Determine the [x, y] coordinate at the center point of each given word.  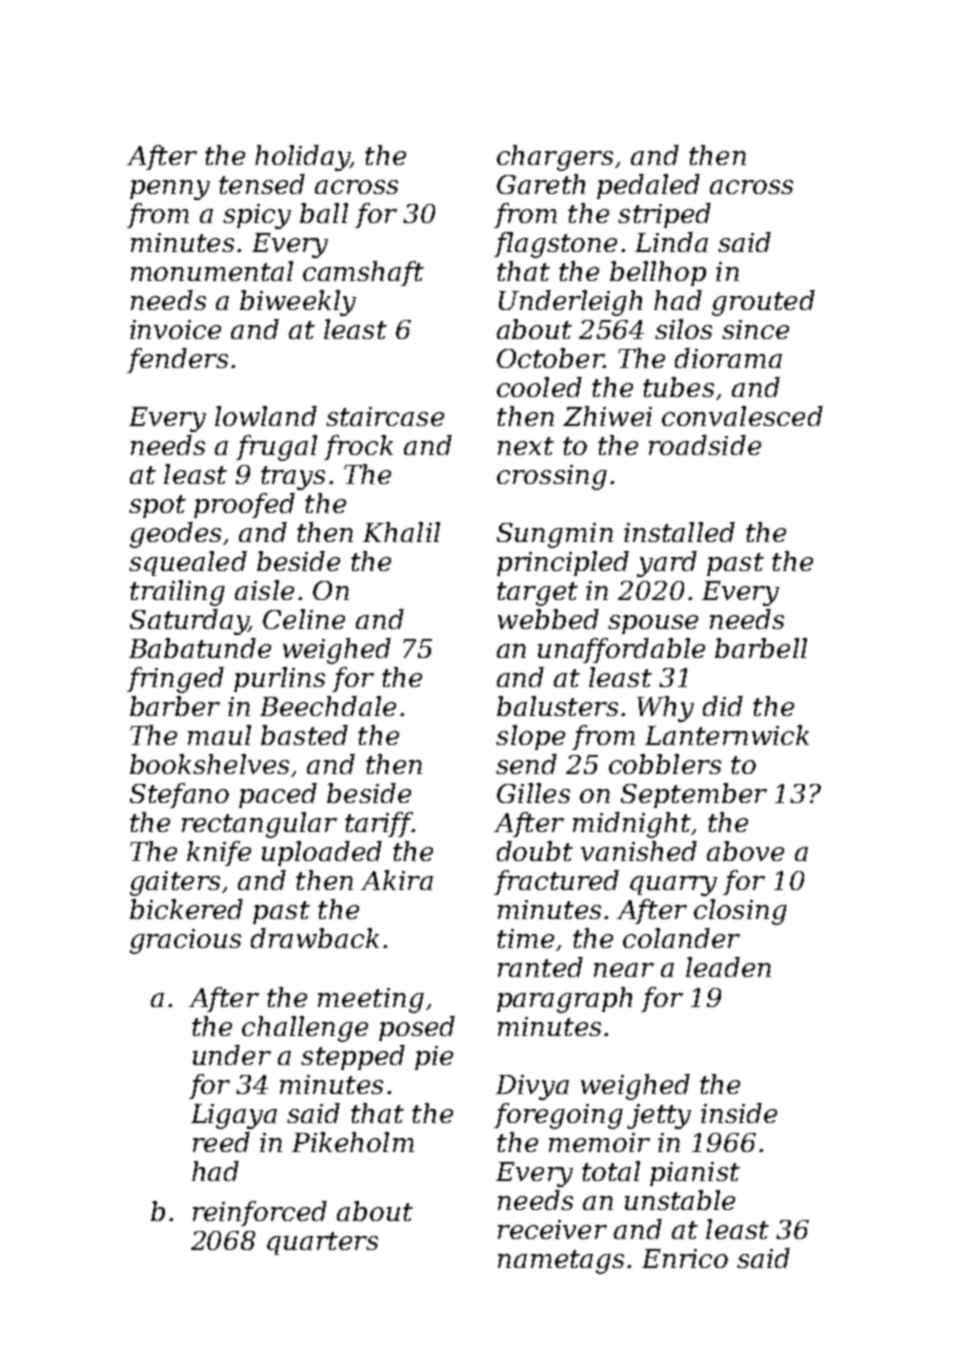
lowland [266, 416]
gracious [185, 941]
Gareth [541, 184]
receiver [552, 1229]
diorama [728, 358]
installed [679, 532]
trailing [177, 593]
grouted [763, 303]
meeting [371, 1000]
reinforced [260, 1213]
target [537, 594]
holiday [302, 158]
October [550, 358]
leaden [728, 967]
